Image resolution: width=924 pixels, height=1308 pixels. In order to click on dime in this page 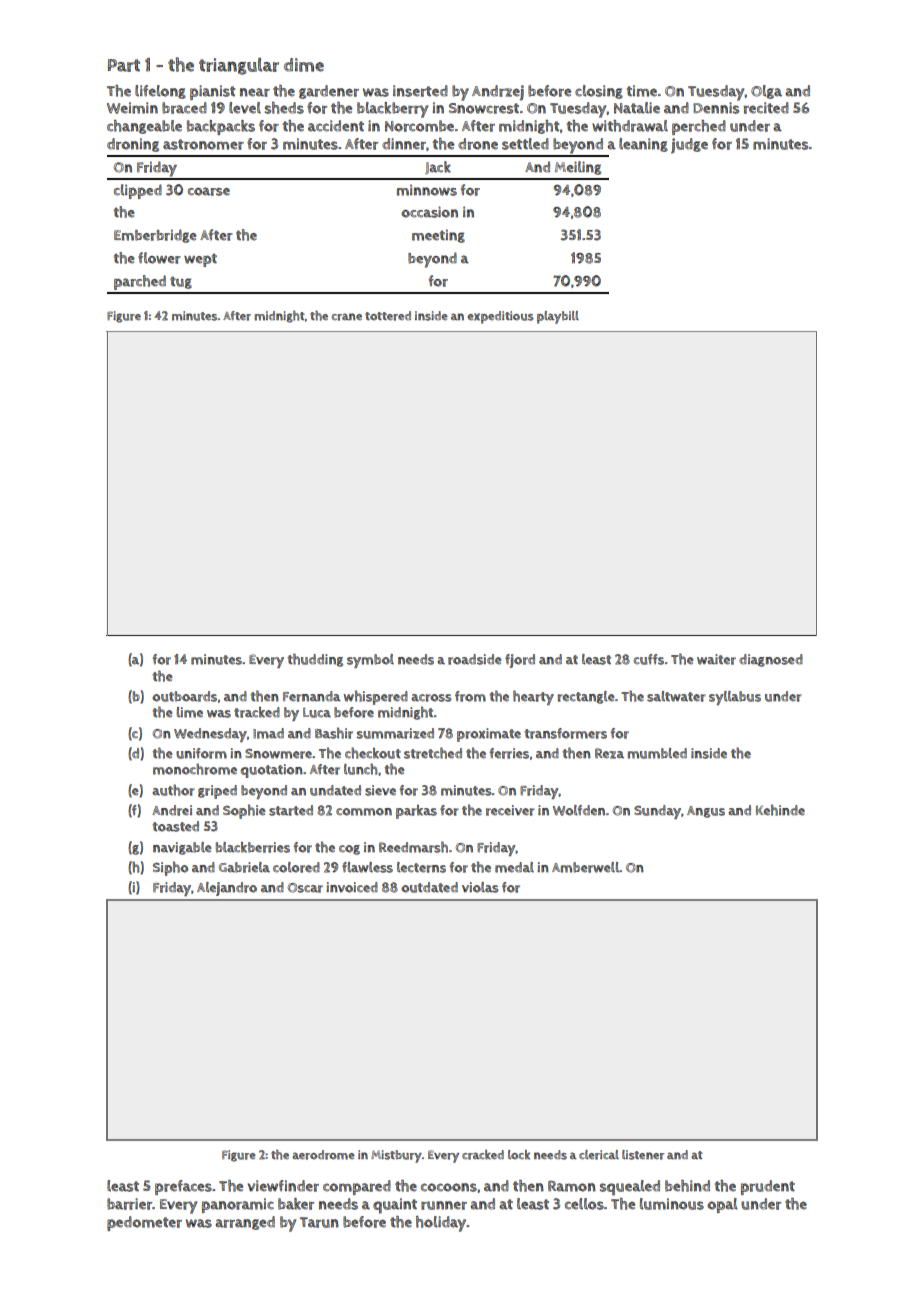, I will do `click(304, 65)`.
